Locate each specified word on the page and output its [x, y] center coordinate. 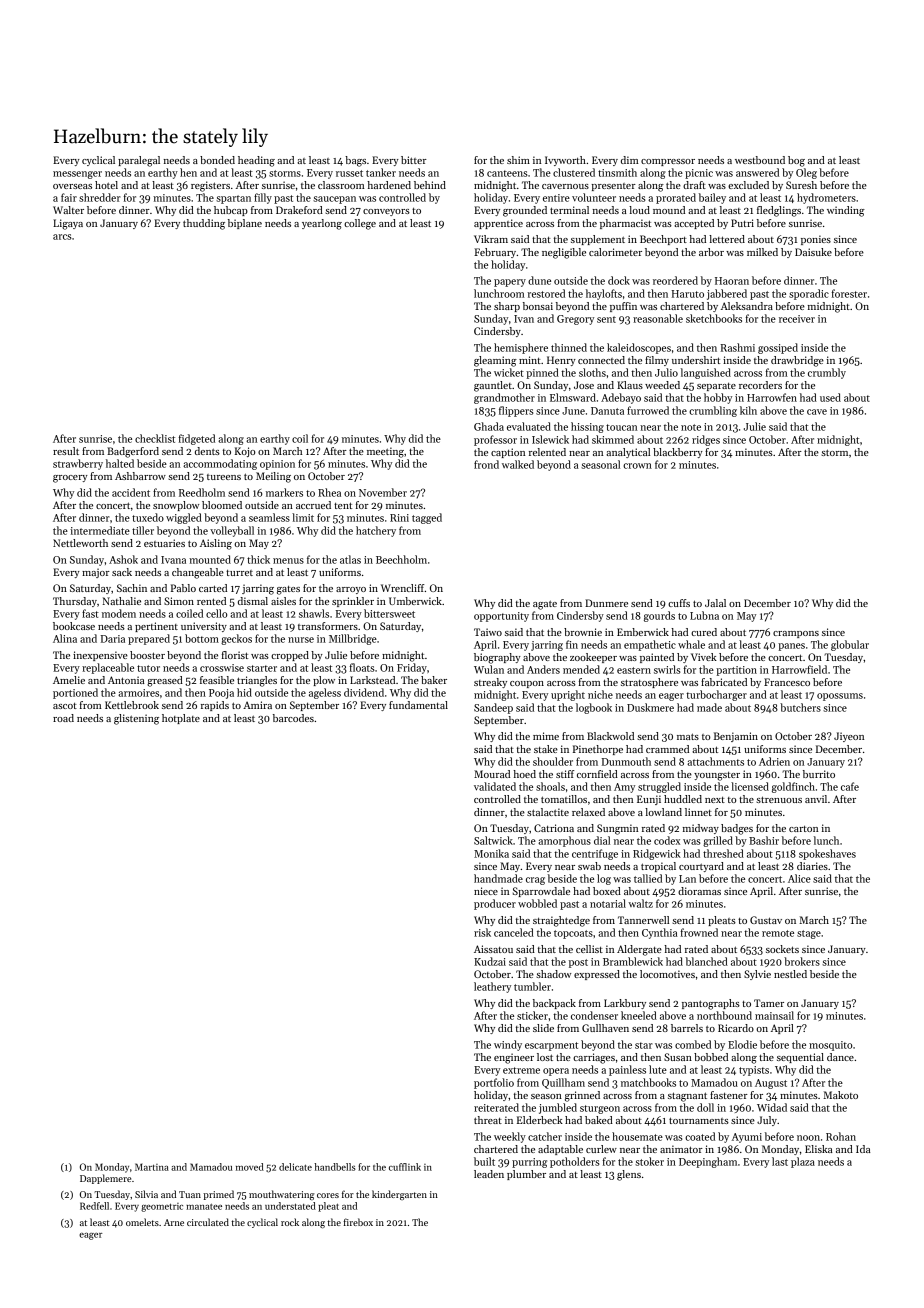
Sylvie [757, 975]
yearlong [322, 224]
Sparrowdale [541, 892]
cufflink [405, 1167]
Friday [412, 668]
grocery [70, 479]
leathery [492, 987]
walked [518, 464]
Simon [179, 601]
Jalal [715, 603]
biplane [245, 224]
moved [250, 1167]
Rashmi [737, 347]
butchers [800, 707]
